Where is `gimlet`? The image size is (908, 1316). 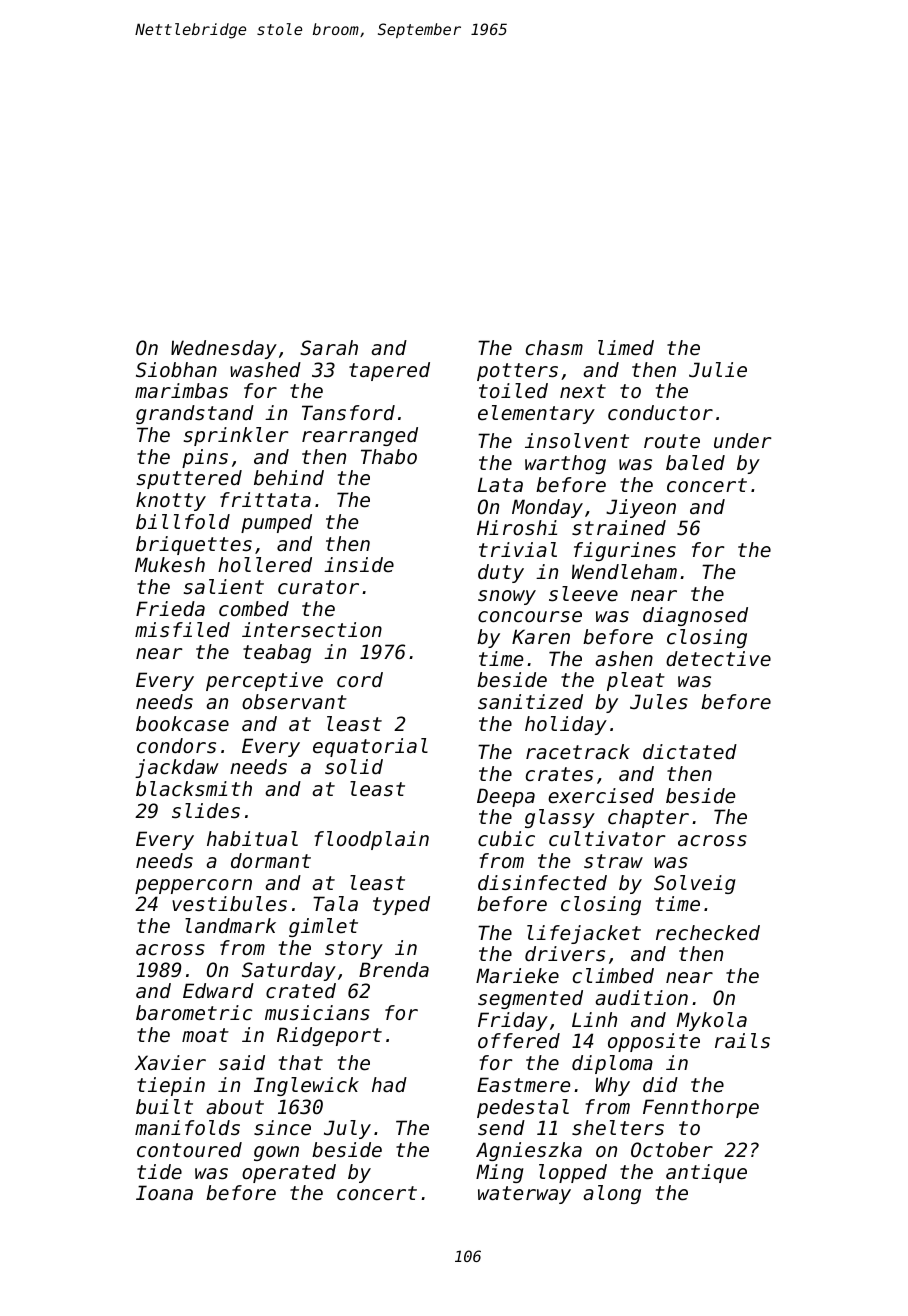
gimlet is located at coordinates (323, 927).
